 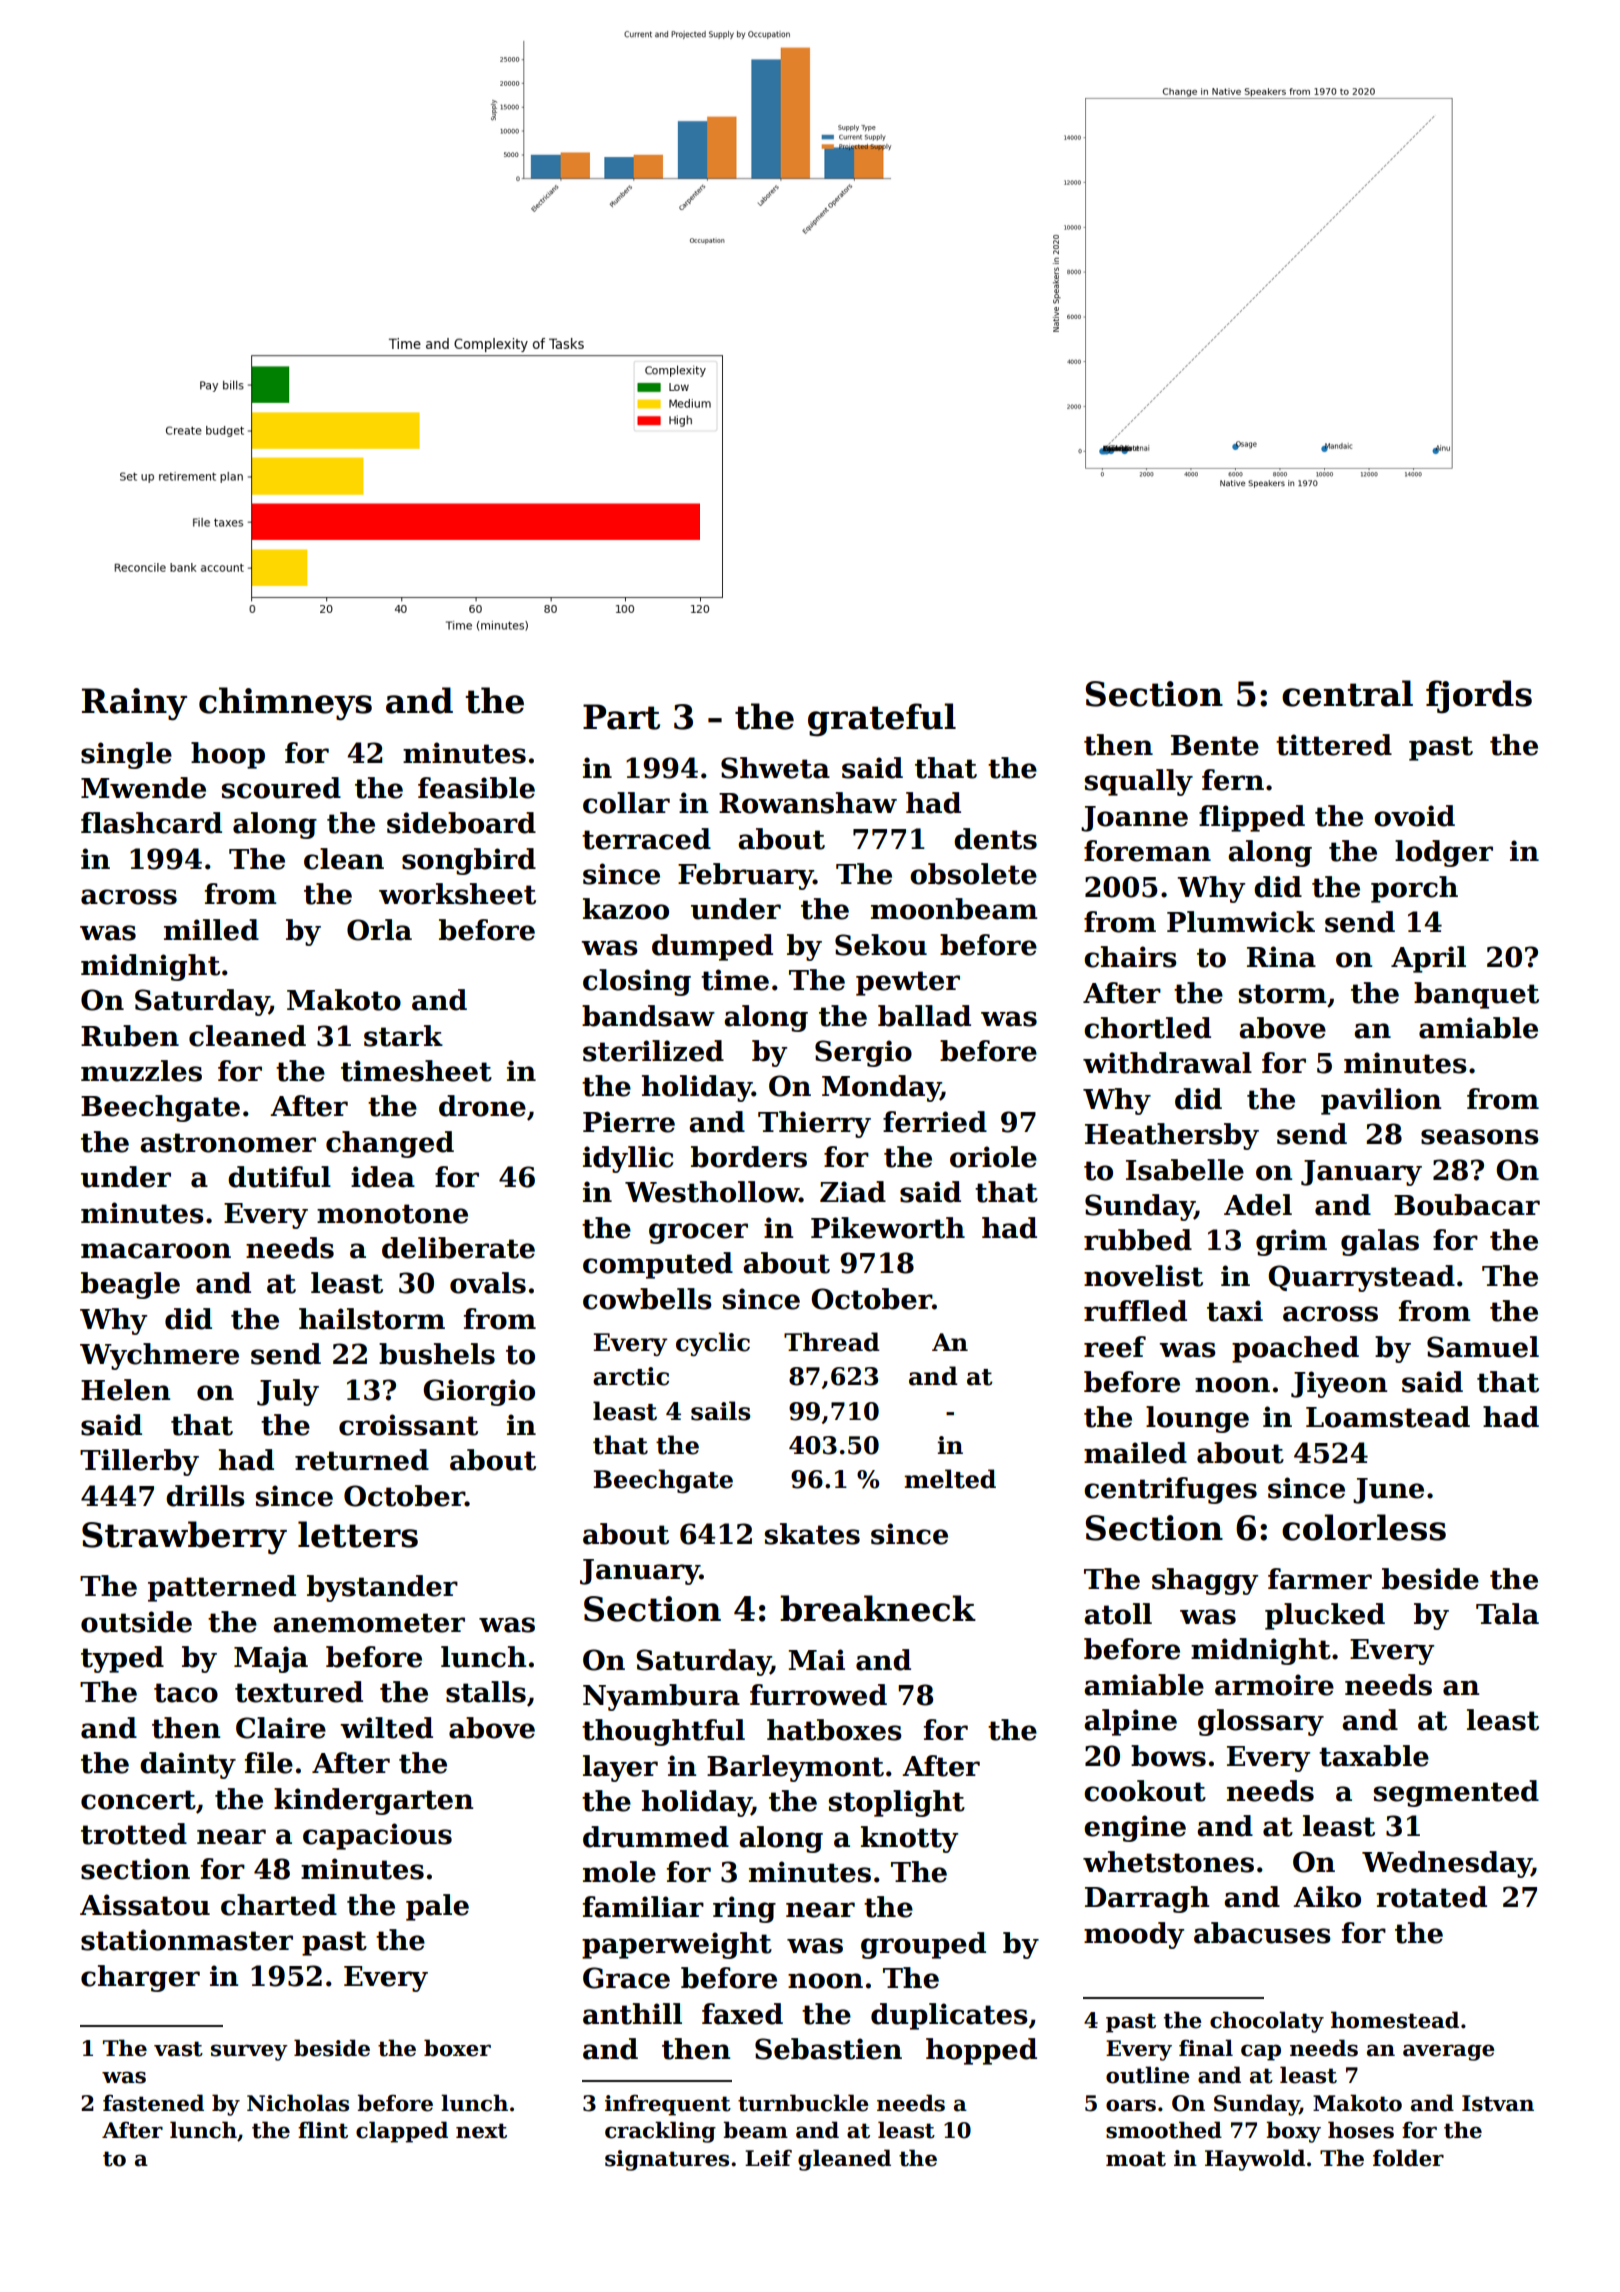 What do you see at coordinates (698, 1233) in the screenshot?
I see `grocer` at bounding box center [698, 1233].
